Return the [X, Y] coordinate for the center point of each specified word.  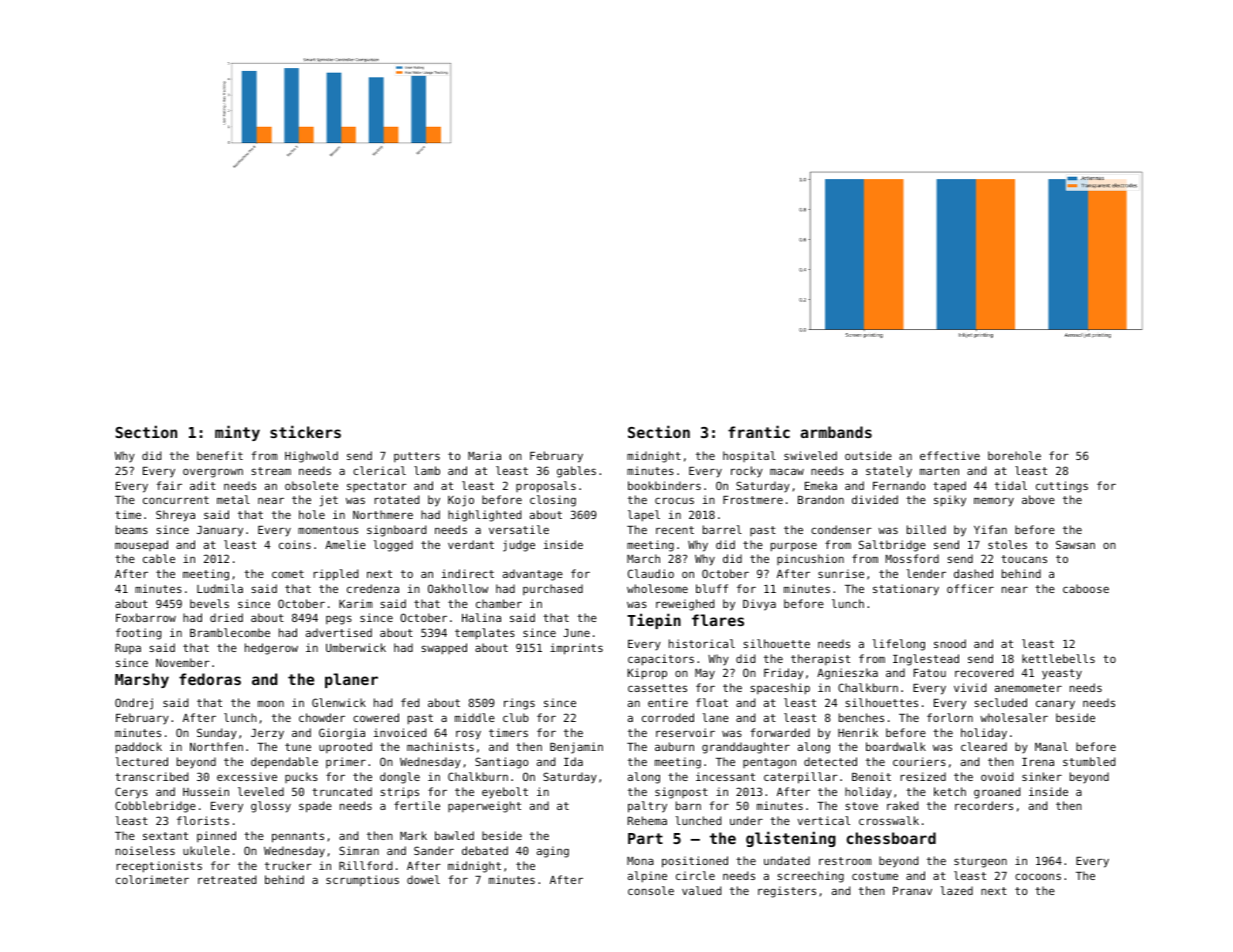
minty [237, 433]
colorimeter [152, 879]
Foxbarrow [146, 617]
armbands [836, 432]
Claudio [651, 573]
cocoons [1038, 876]
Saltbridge [892, 546]
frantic [759, 431]
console [651, 890]
